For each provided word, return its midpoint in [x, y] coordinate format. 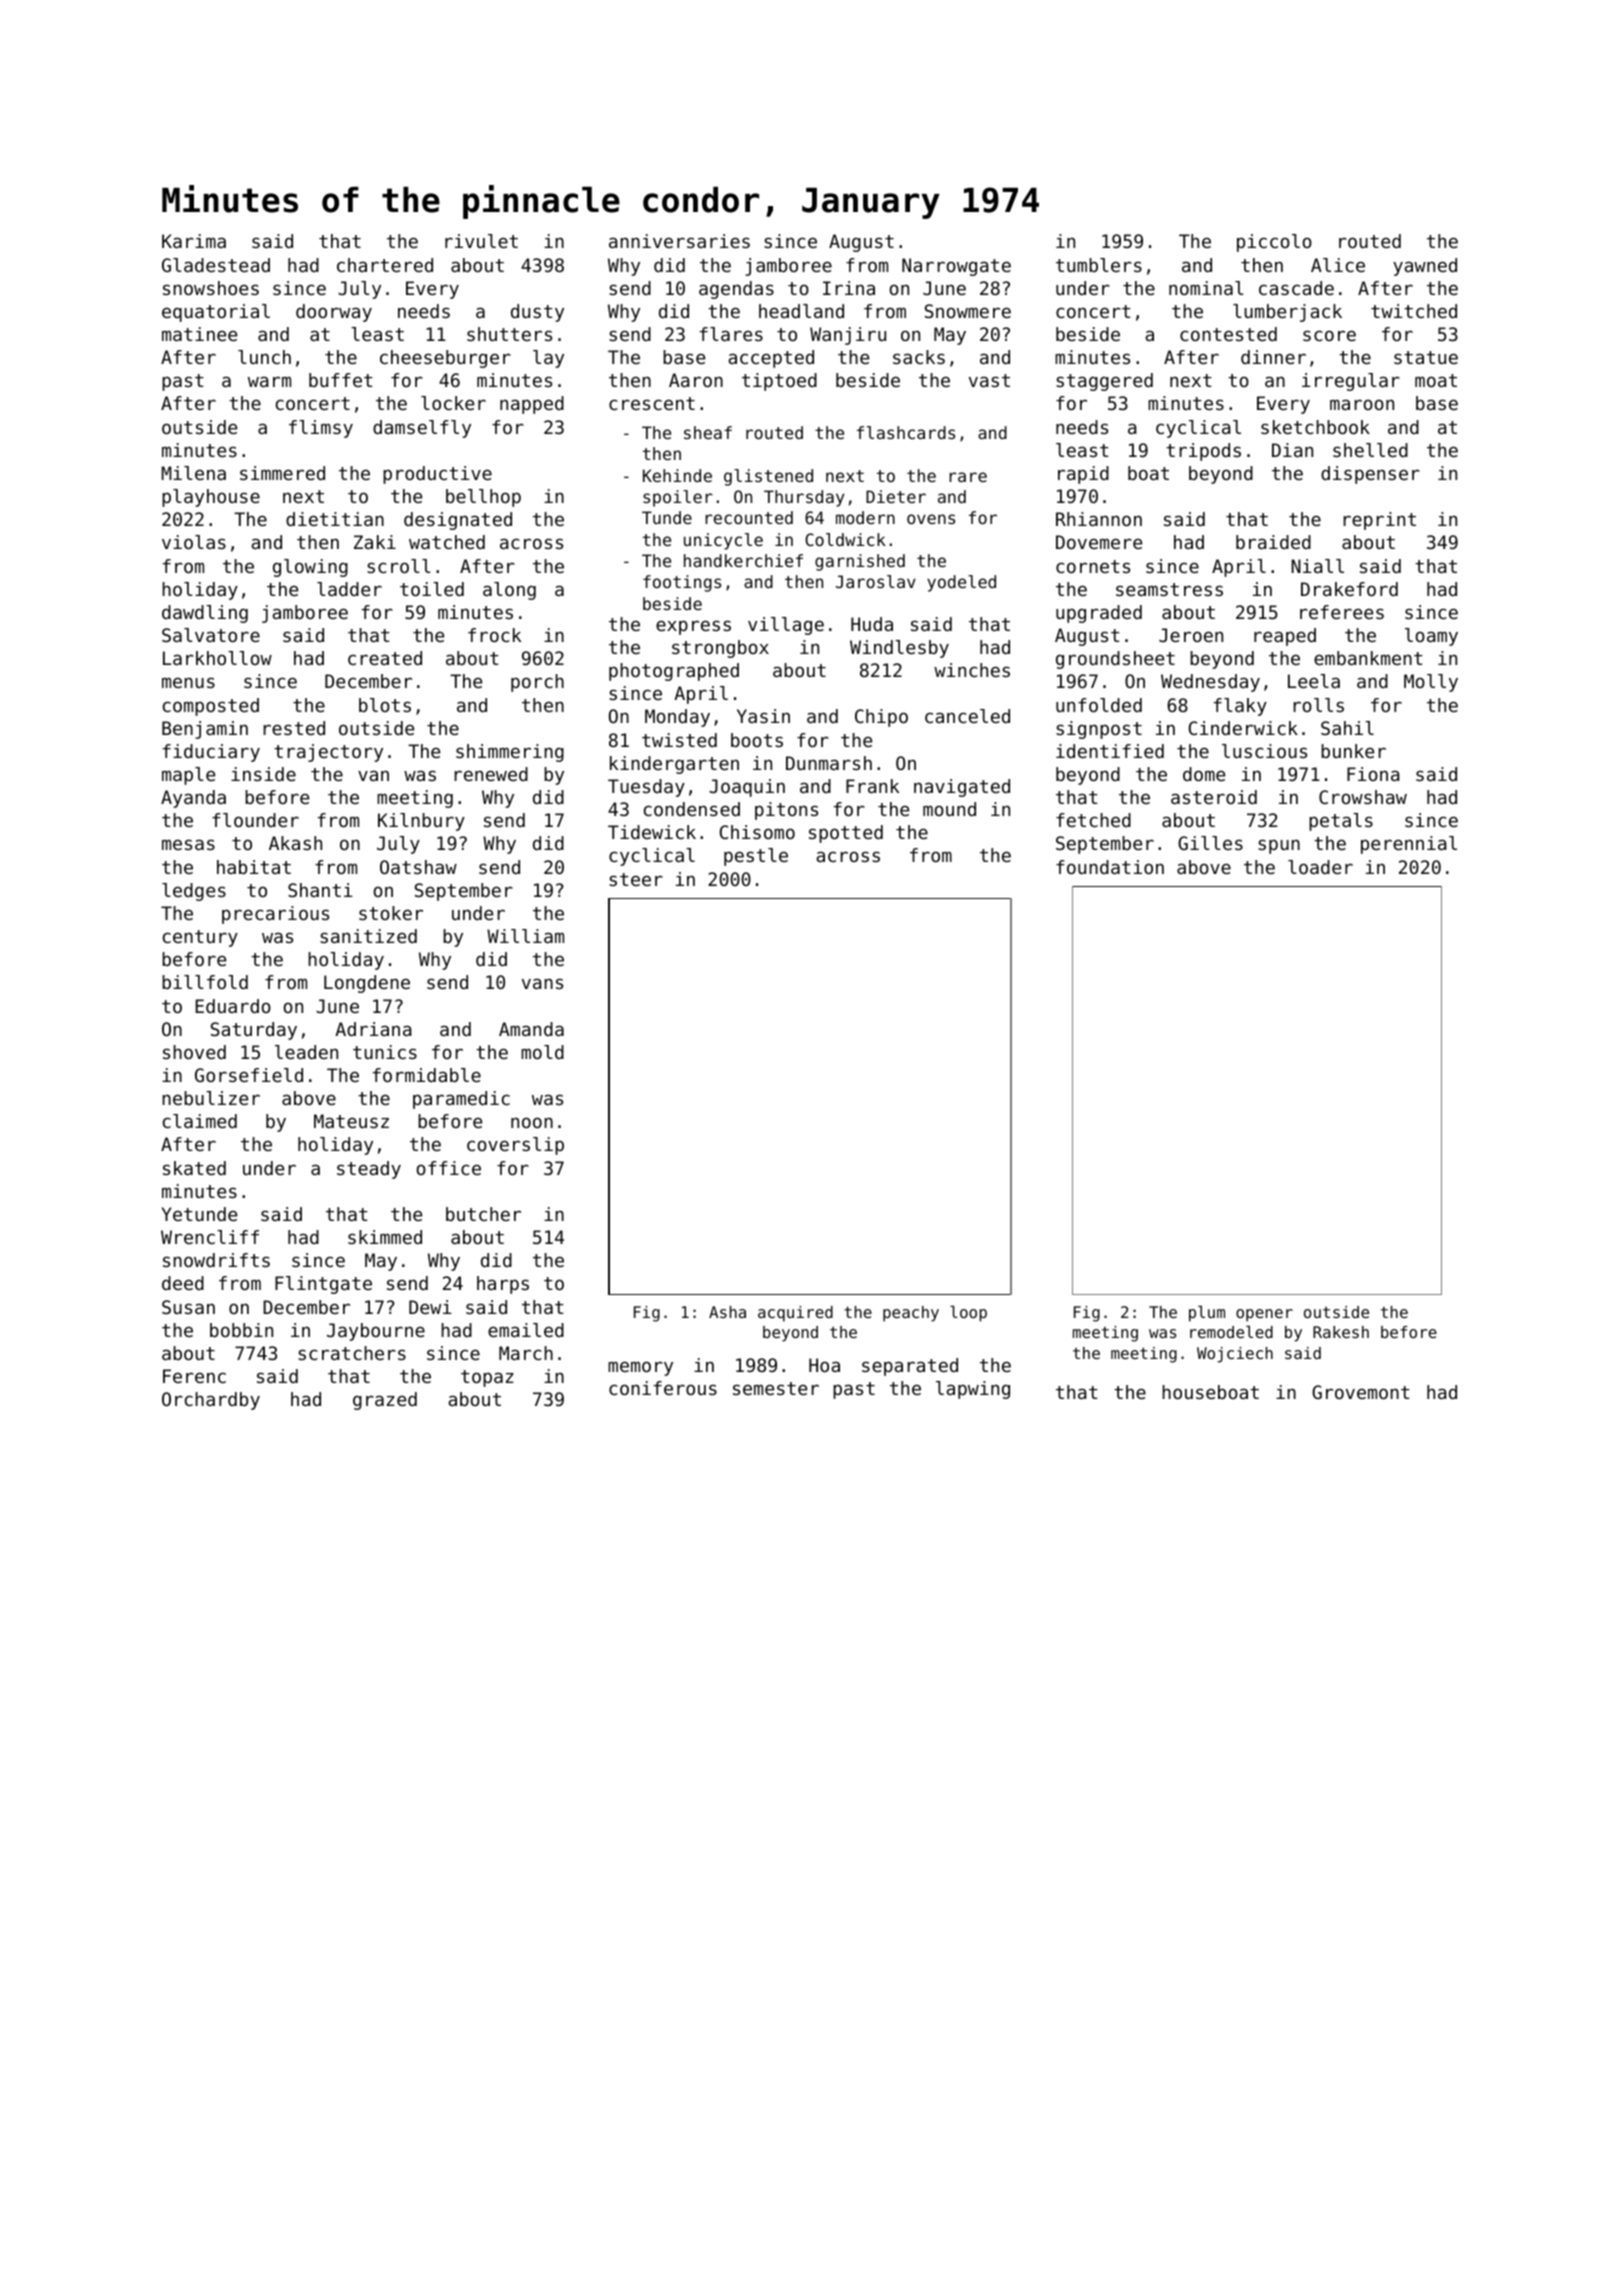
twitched [1414, 311]
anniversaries [679, 241]
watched [447, 542]
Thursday [804, 498]
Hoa [824, 1365]
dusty [537, 313]
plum [1207, 1314]
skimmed [385, 1237]
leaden [306, 1052]
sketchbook [1315, 427]
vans [542, 984]
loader [1320, 867]
